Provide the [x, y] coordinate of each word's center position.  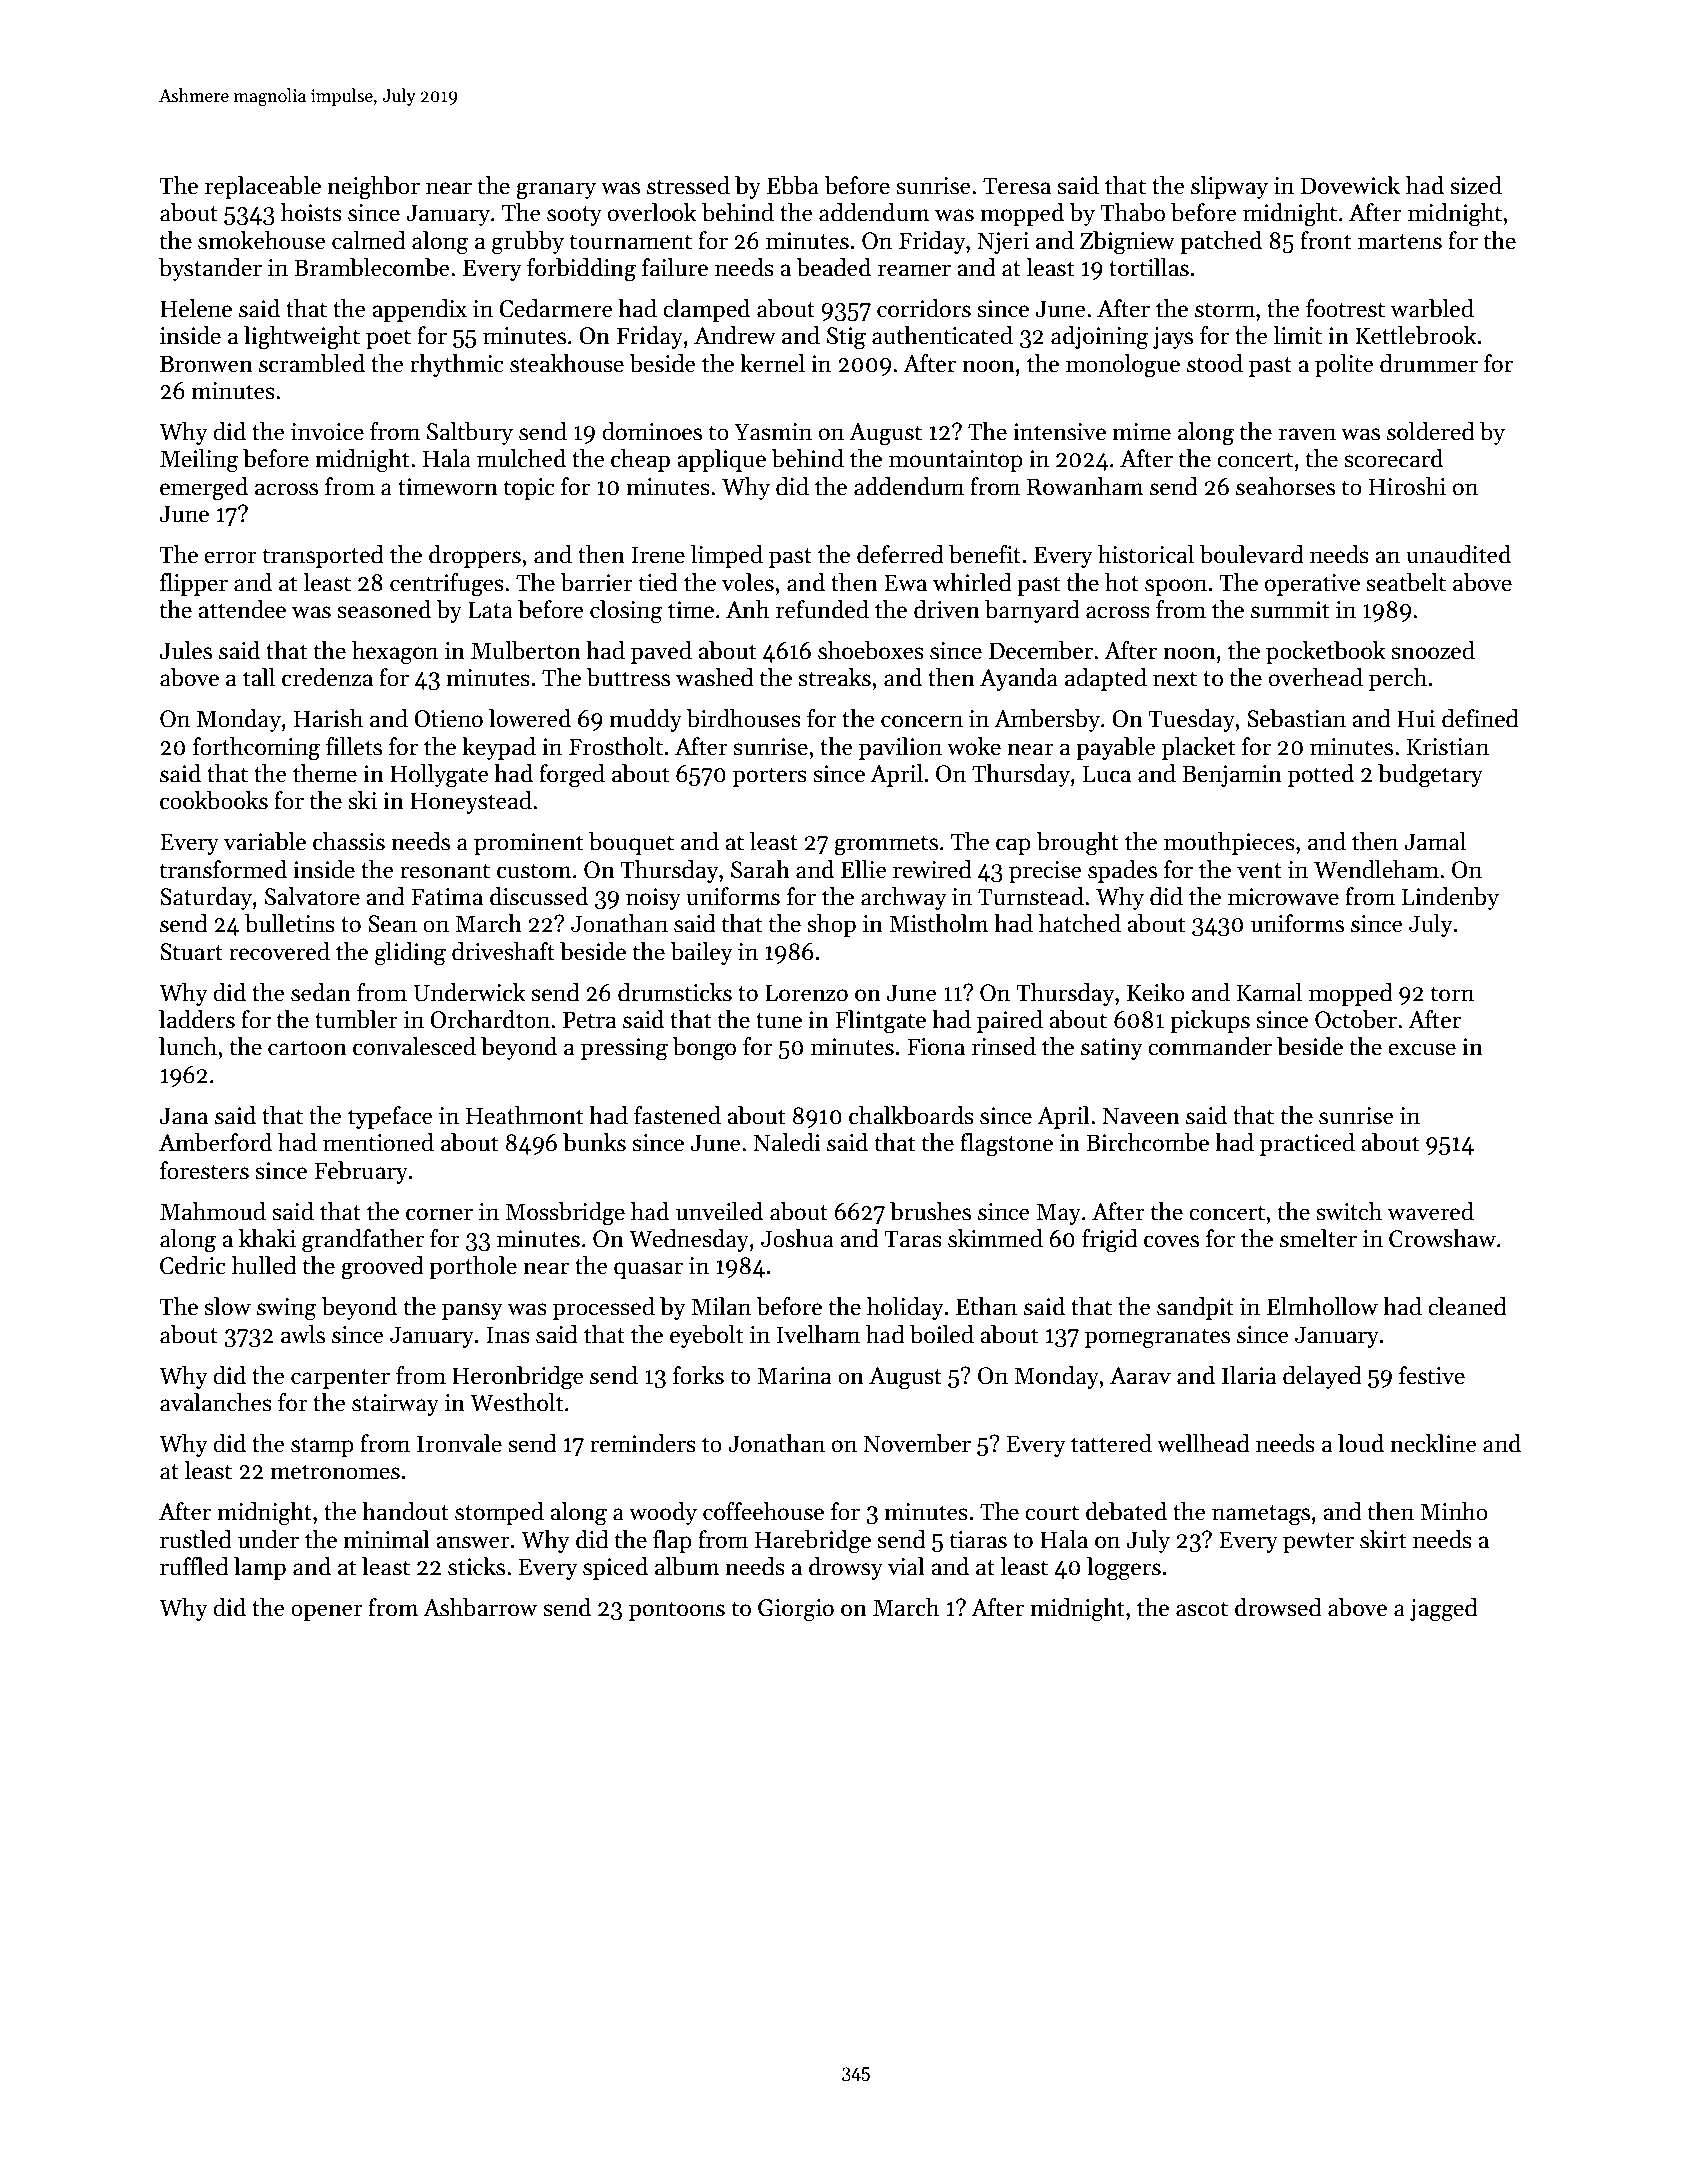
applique [721, 460]
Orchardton [490, 1019]
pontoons [677, 1611]
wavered [1430, 1211]
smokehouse [261, 240]
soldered [1431, 431]
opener [327, 1612]
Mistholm [939, 923]
